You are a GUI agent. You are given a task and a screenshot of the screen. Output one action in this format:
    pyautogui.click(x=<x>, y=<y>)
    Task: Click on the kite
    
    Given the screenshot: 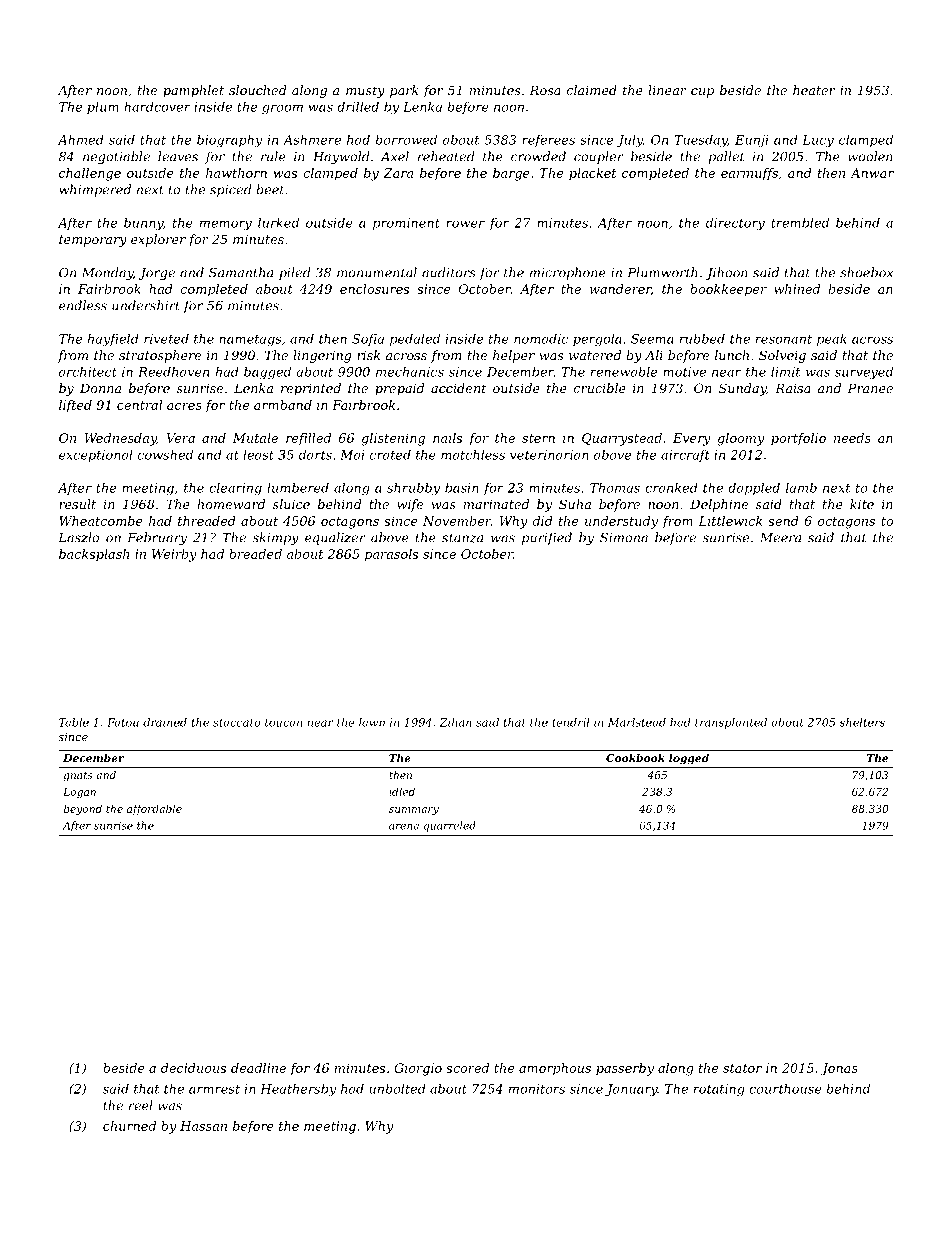 What is the action you would take?
    pyautogui.click(x=862, y=504)
